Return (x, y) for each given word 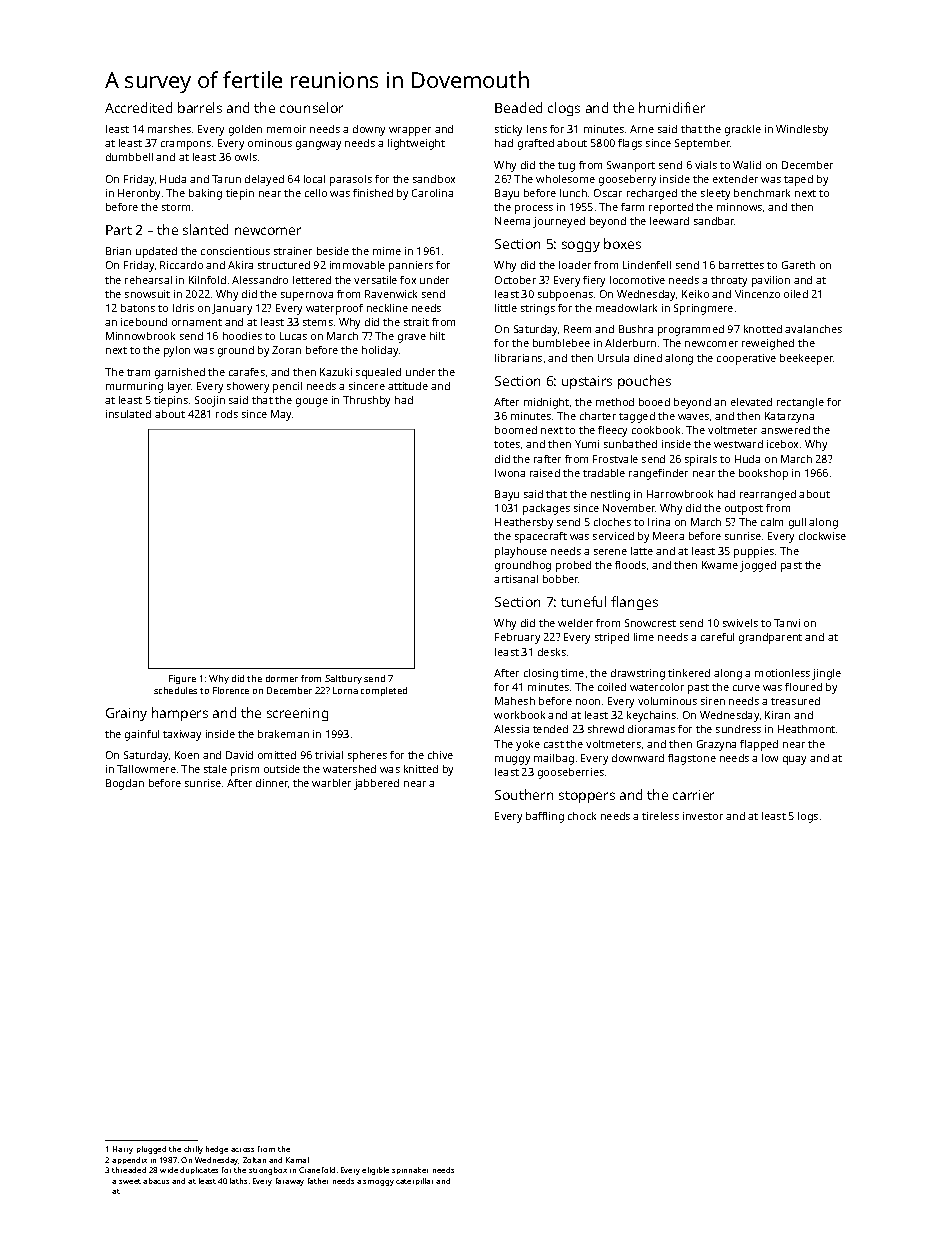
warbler (331, 783)
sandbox (434, 179)
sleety (715, 194)
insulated (128, 414)
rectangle (800, 403)
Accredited (138, 107)
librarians (518, 358)
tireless (660, 816)
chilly (193, 1150)
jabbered (376, 784)
